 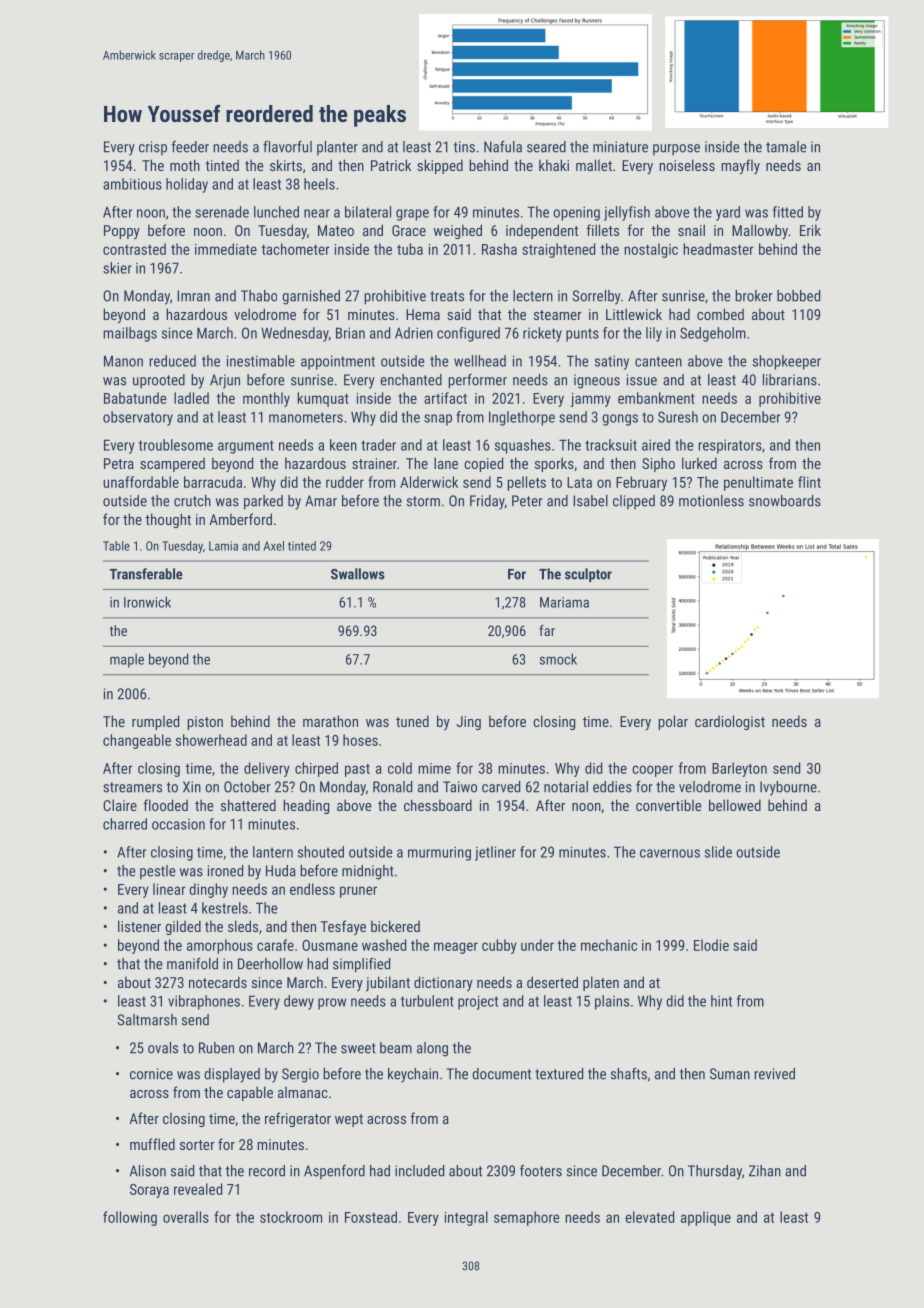 What do you see at coordinates (371, 1217) in the screenshot?
I see `Foxstead` at bounding box center [371, 1217].
